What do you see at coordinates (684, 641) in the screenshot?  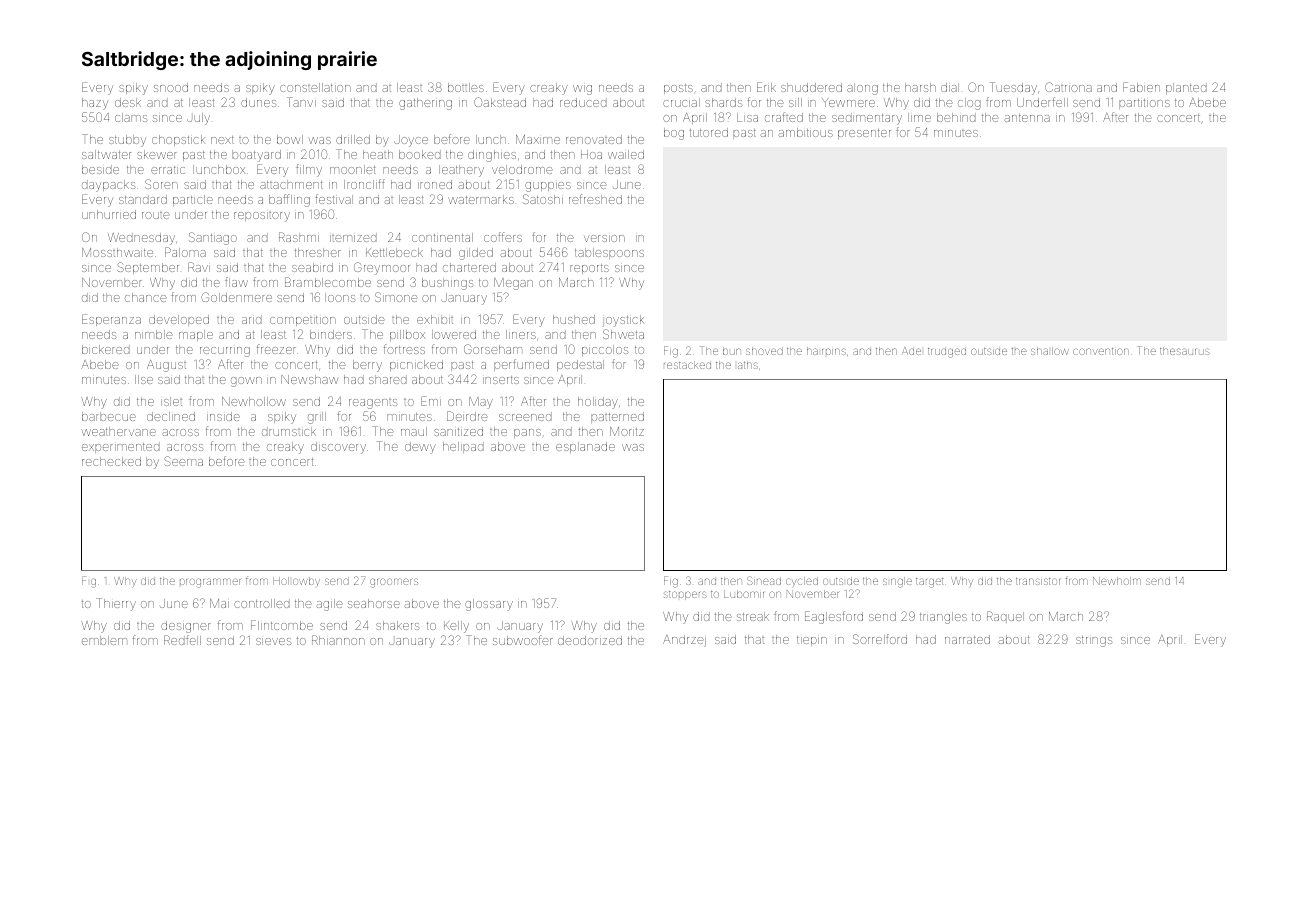 I see `Andrzej` at bounding box center [684, 641].
